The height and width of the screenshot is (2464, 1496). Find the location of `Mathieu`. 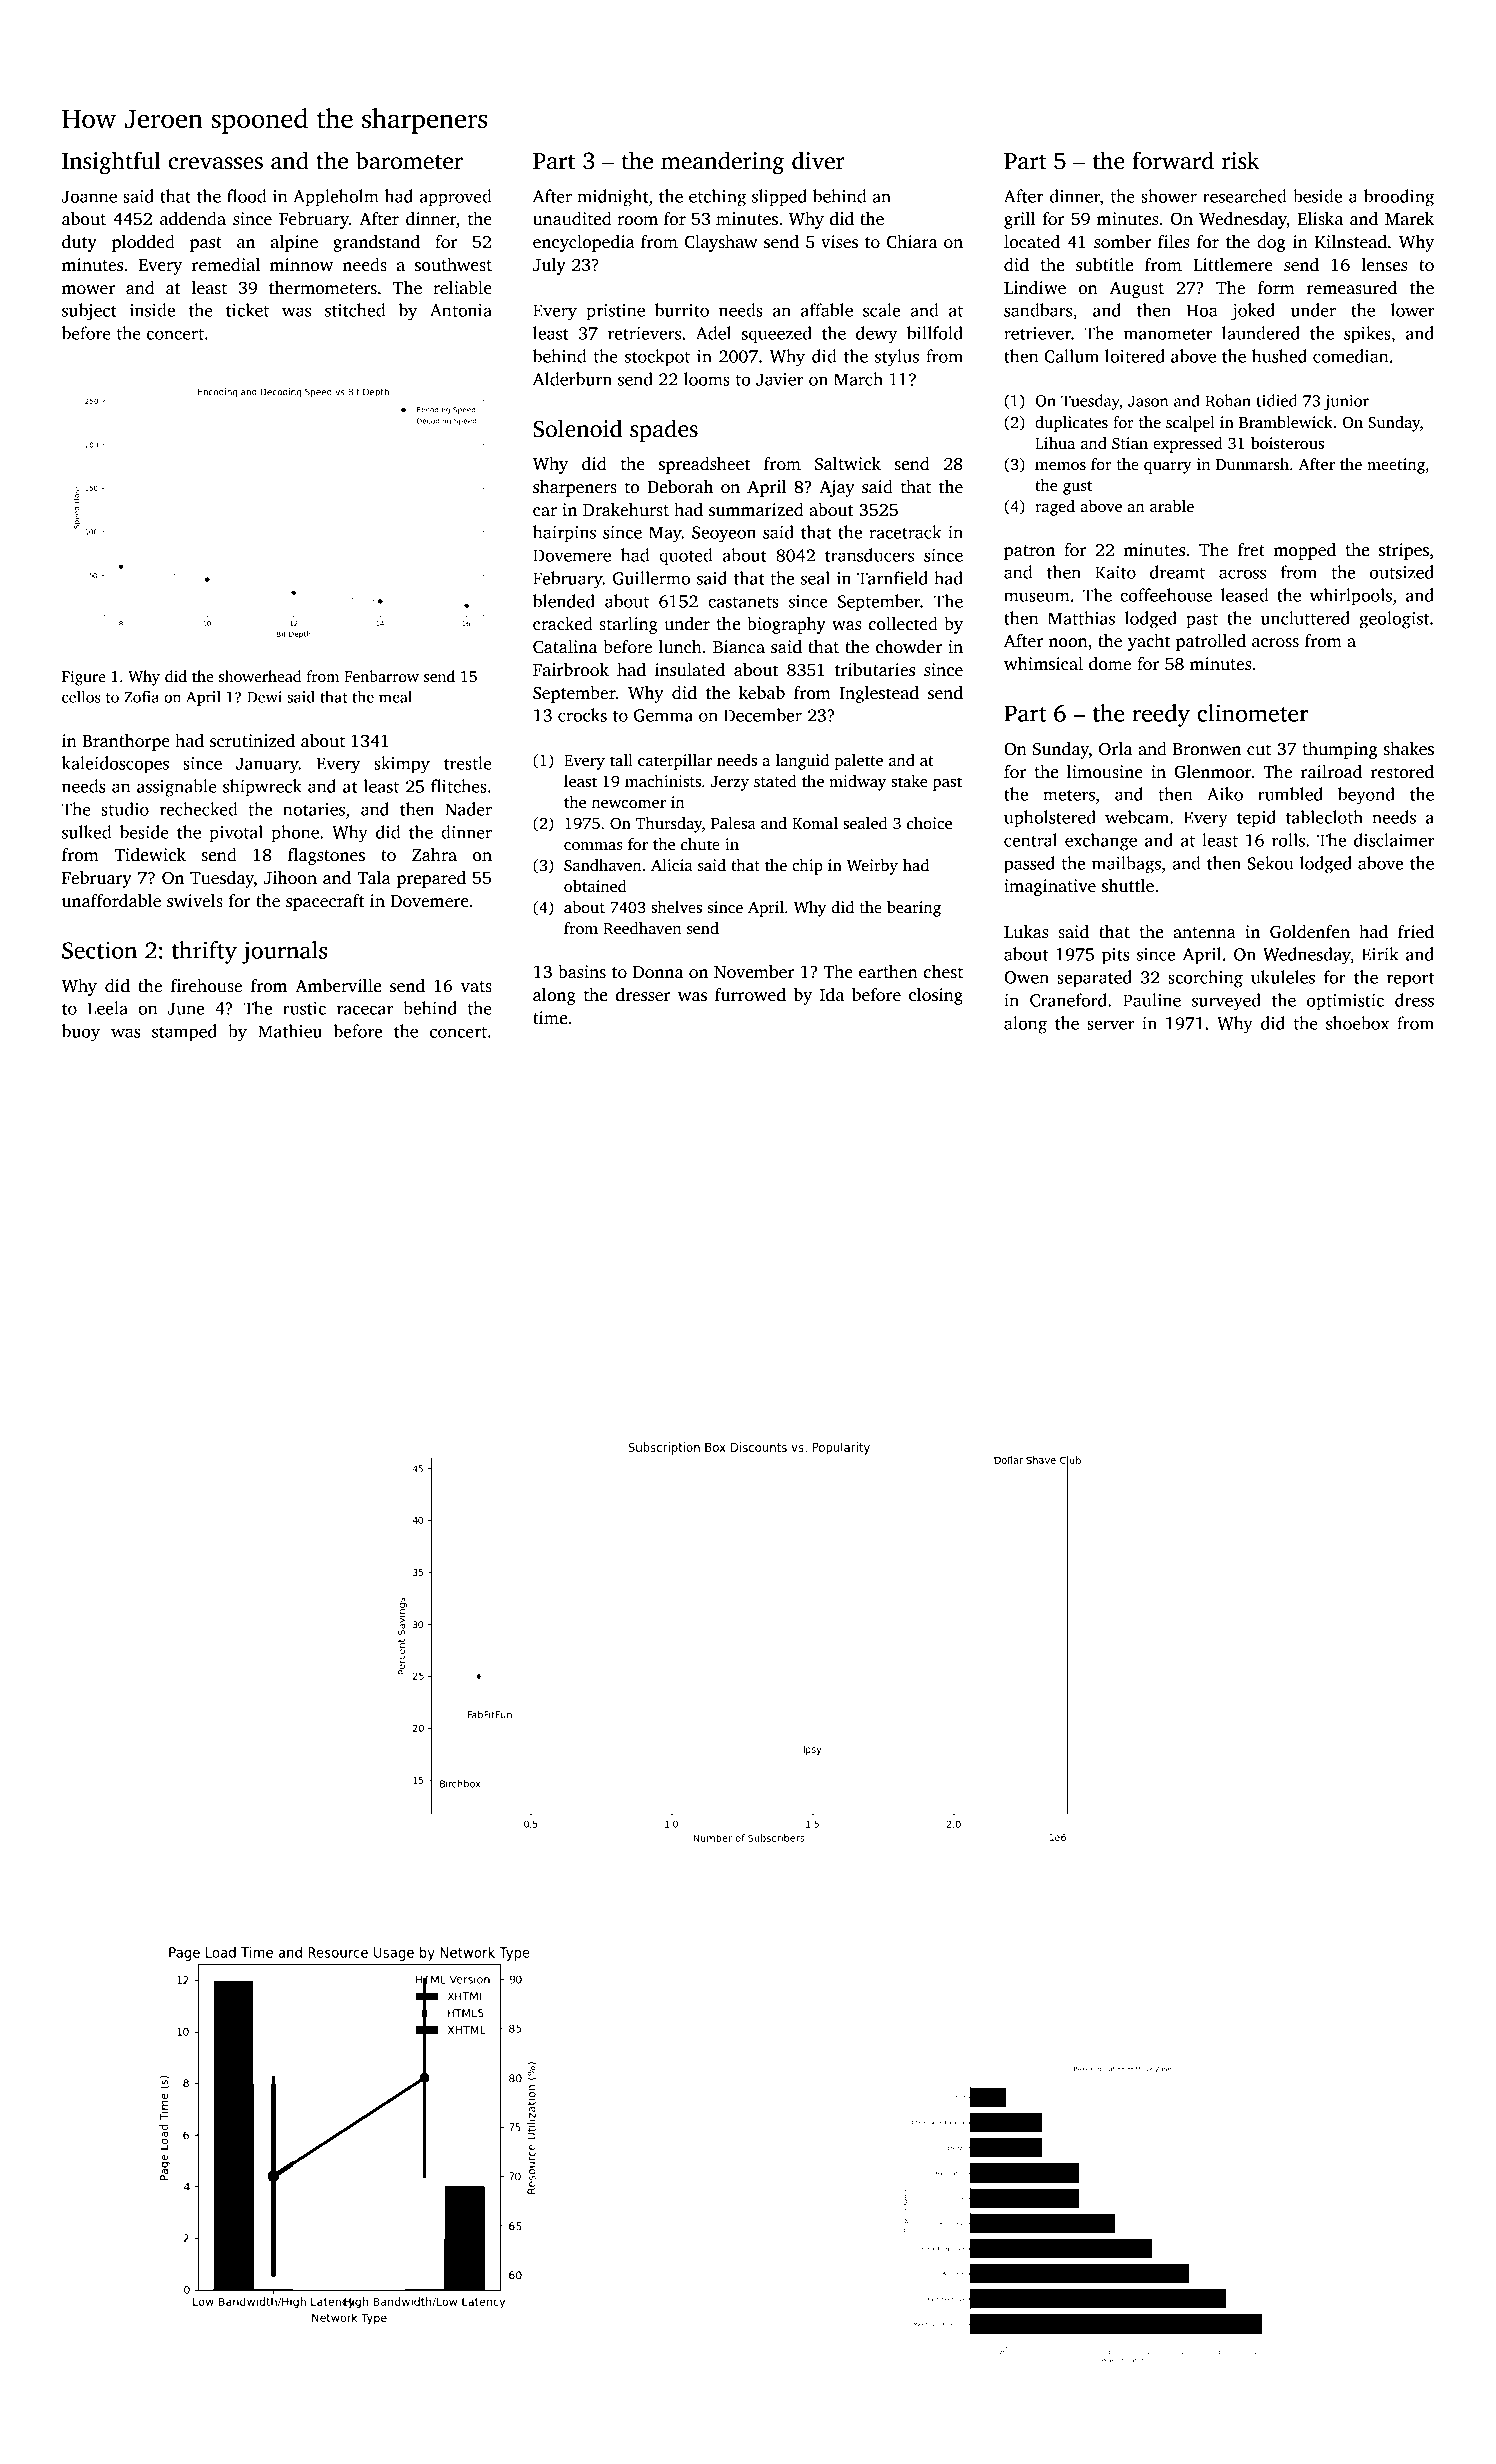

Mathieu is located at coordinates (290, 1031).
